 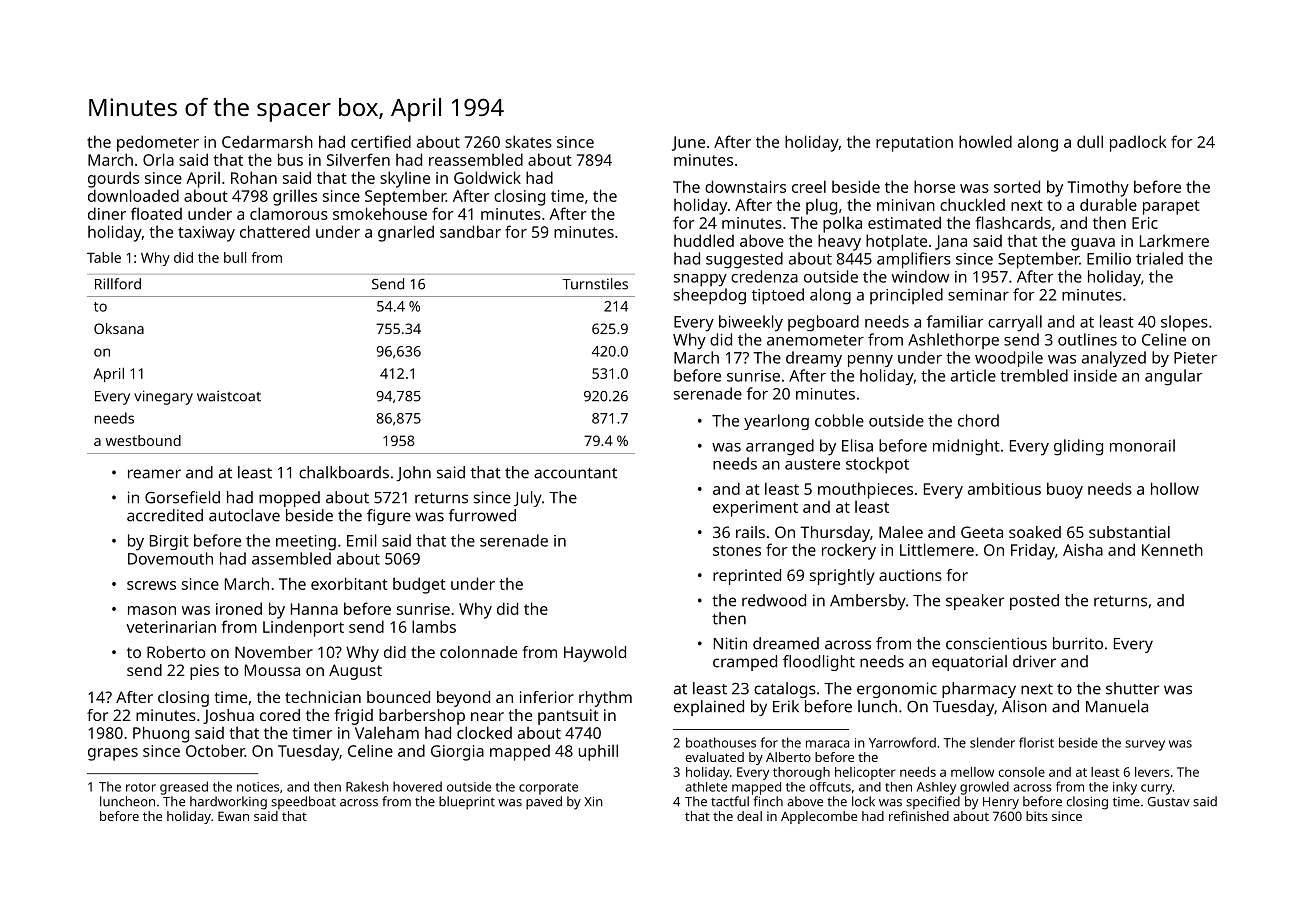 What do you see at coordinates (605, 699) in the screenshot?
I see `rhythm` at bounding box center [605, 699].
